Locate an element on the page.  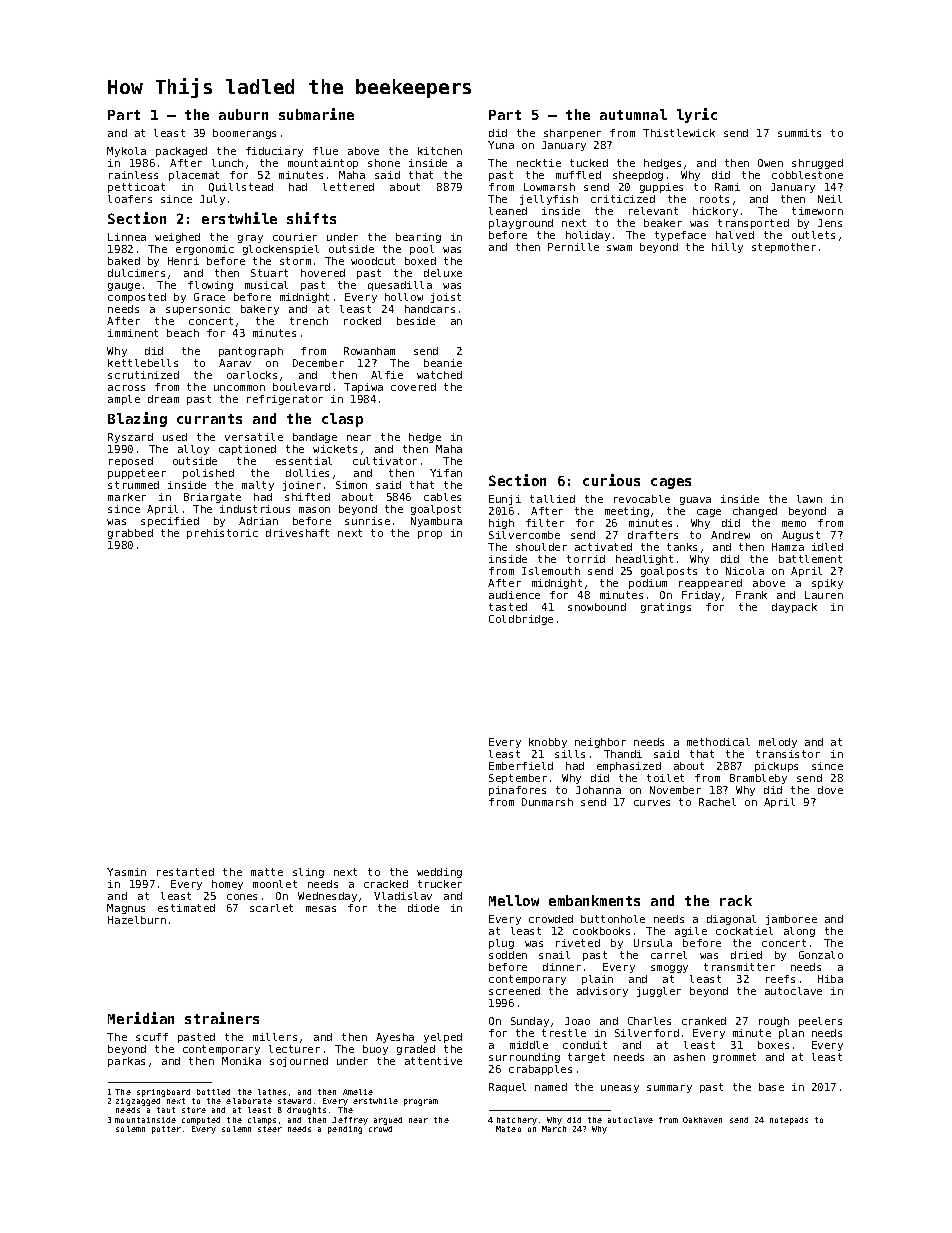
diagonal is located at coordinates (731, 920).
